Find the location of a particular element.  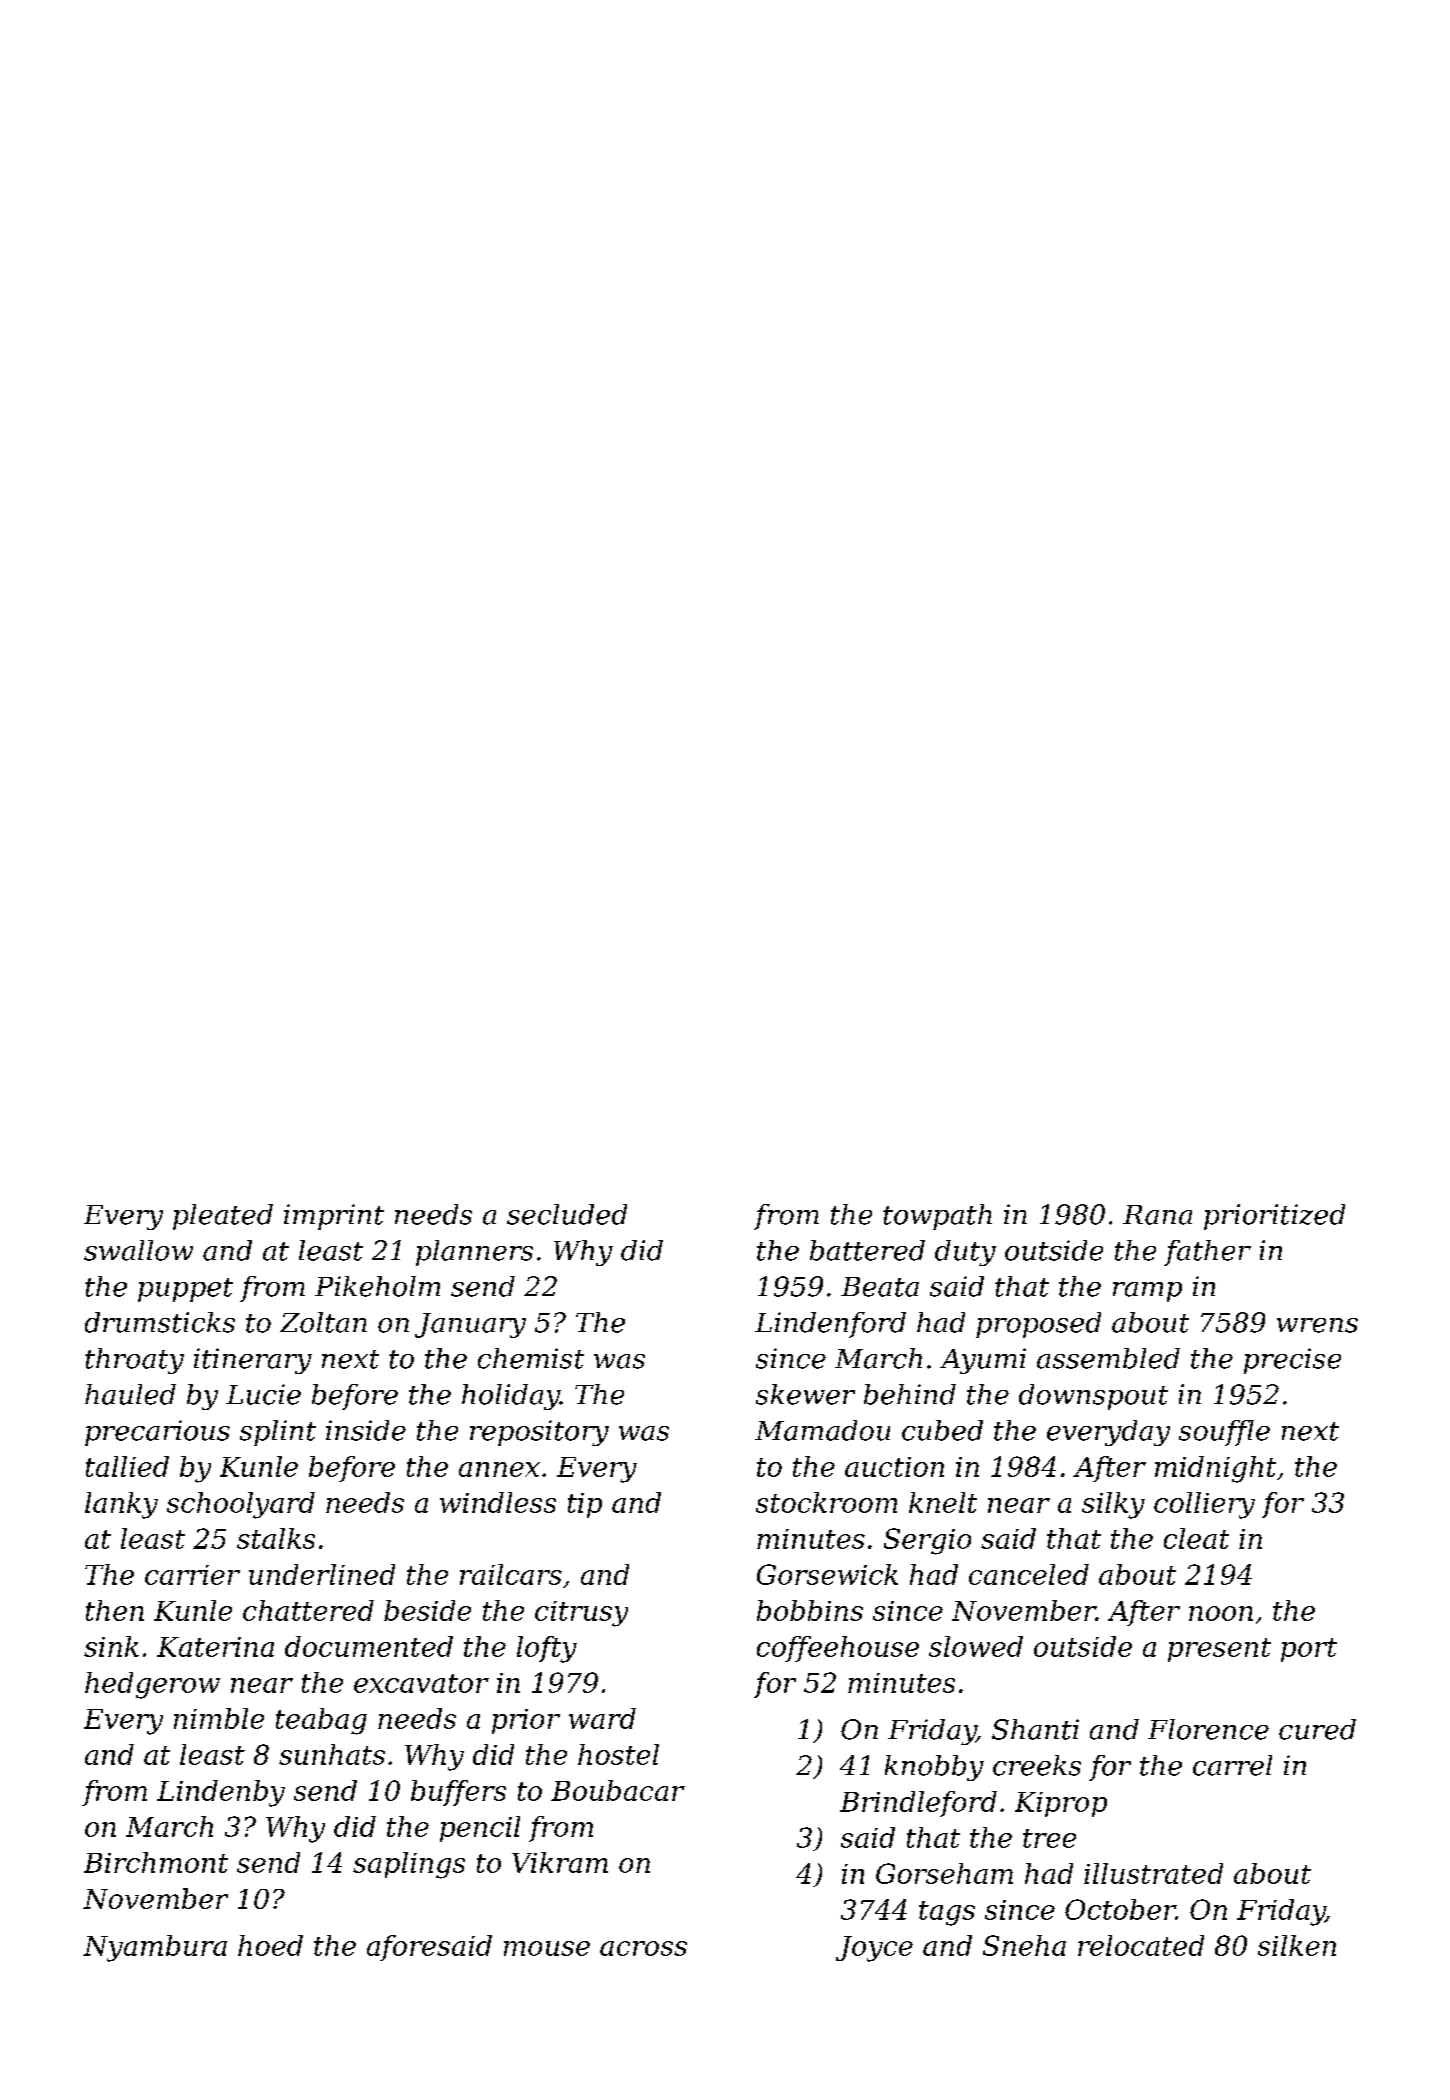

hauled is located at coordinates (130, 1394).
